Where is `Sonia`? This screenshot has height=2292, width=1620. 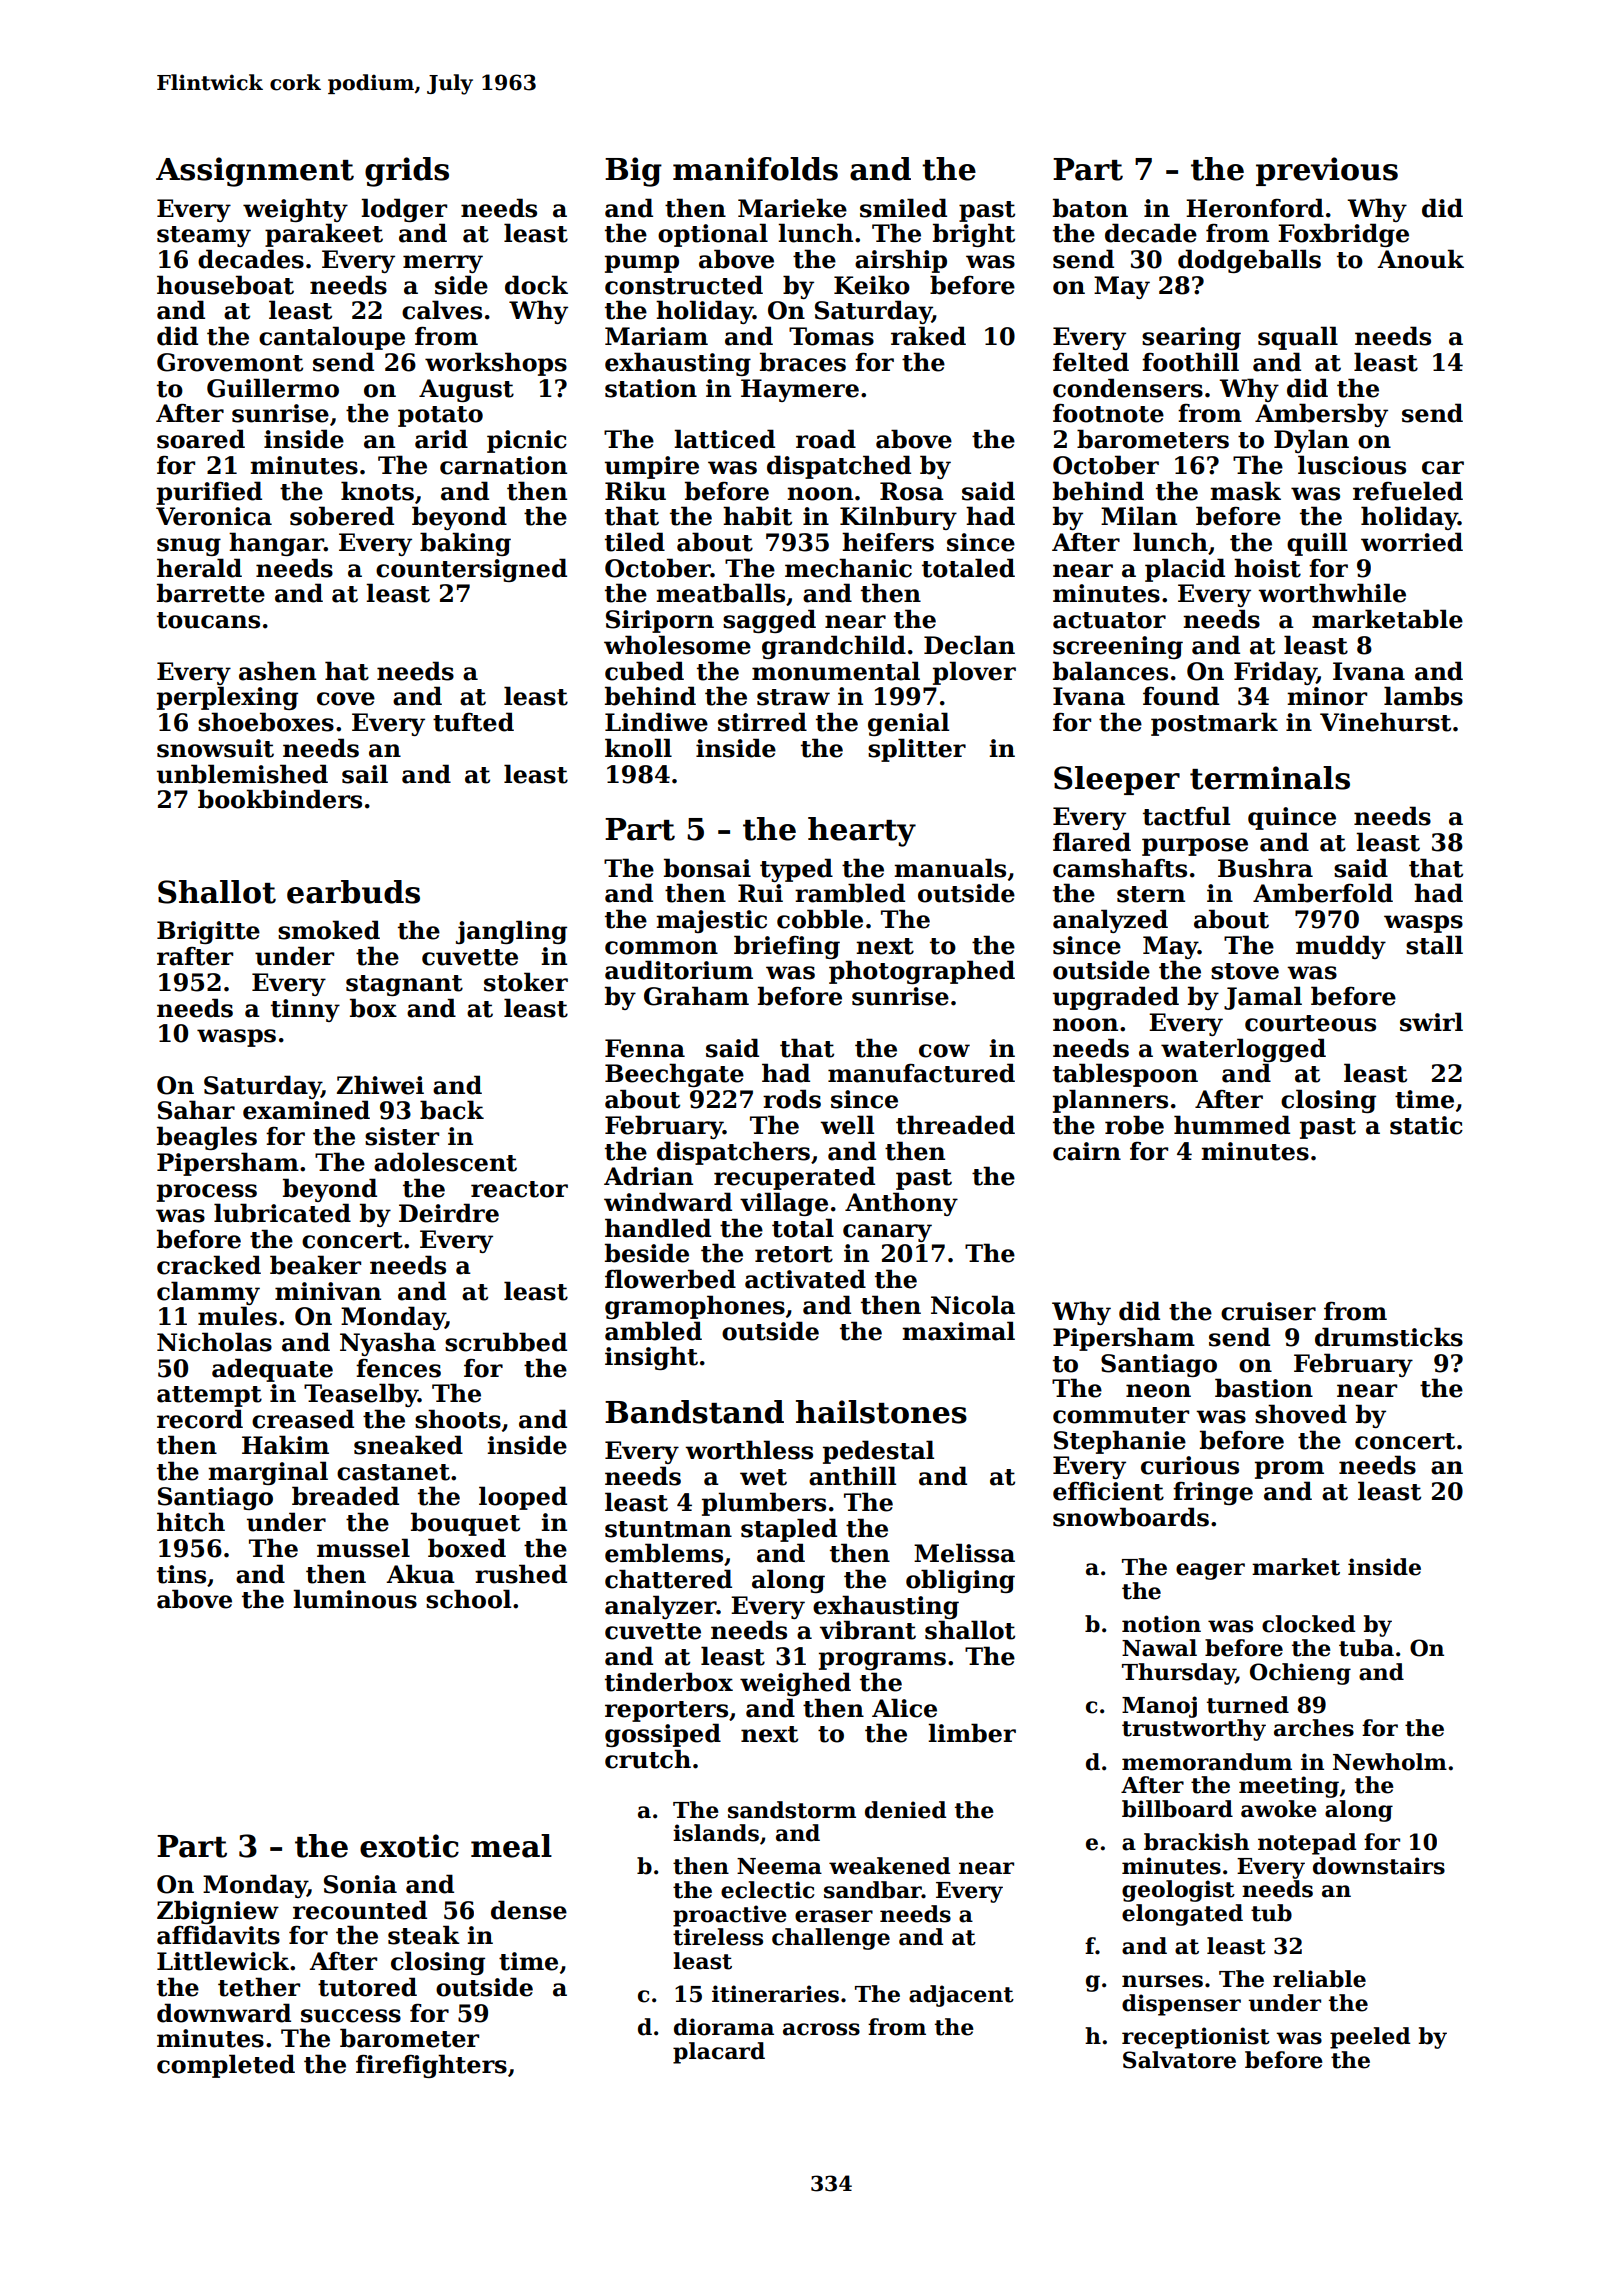
Sonia is located at coordinates (360, 1884).
